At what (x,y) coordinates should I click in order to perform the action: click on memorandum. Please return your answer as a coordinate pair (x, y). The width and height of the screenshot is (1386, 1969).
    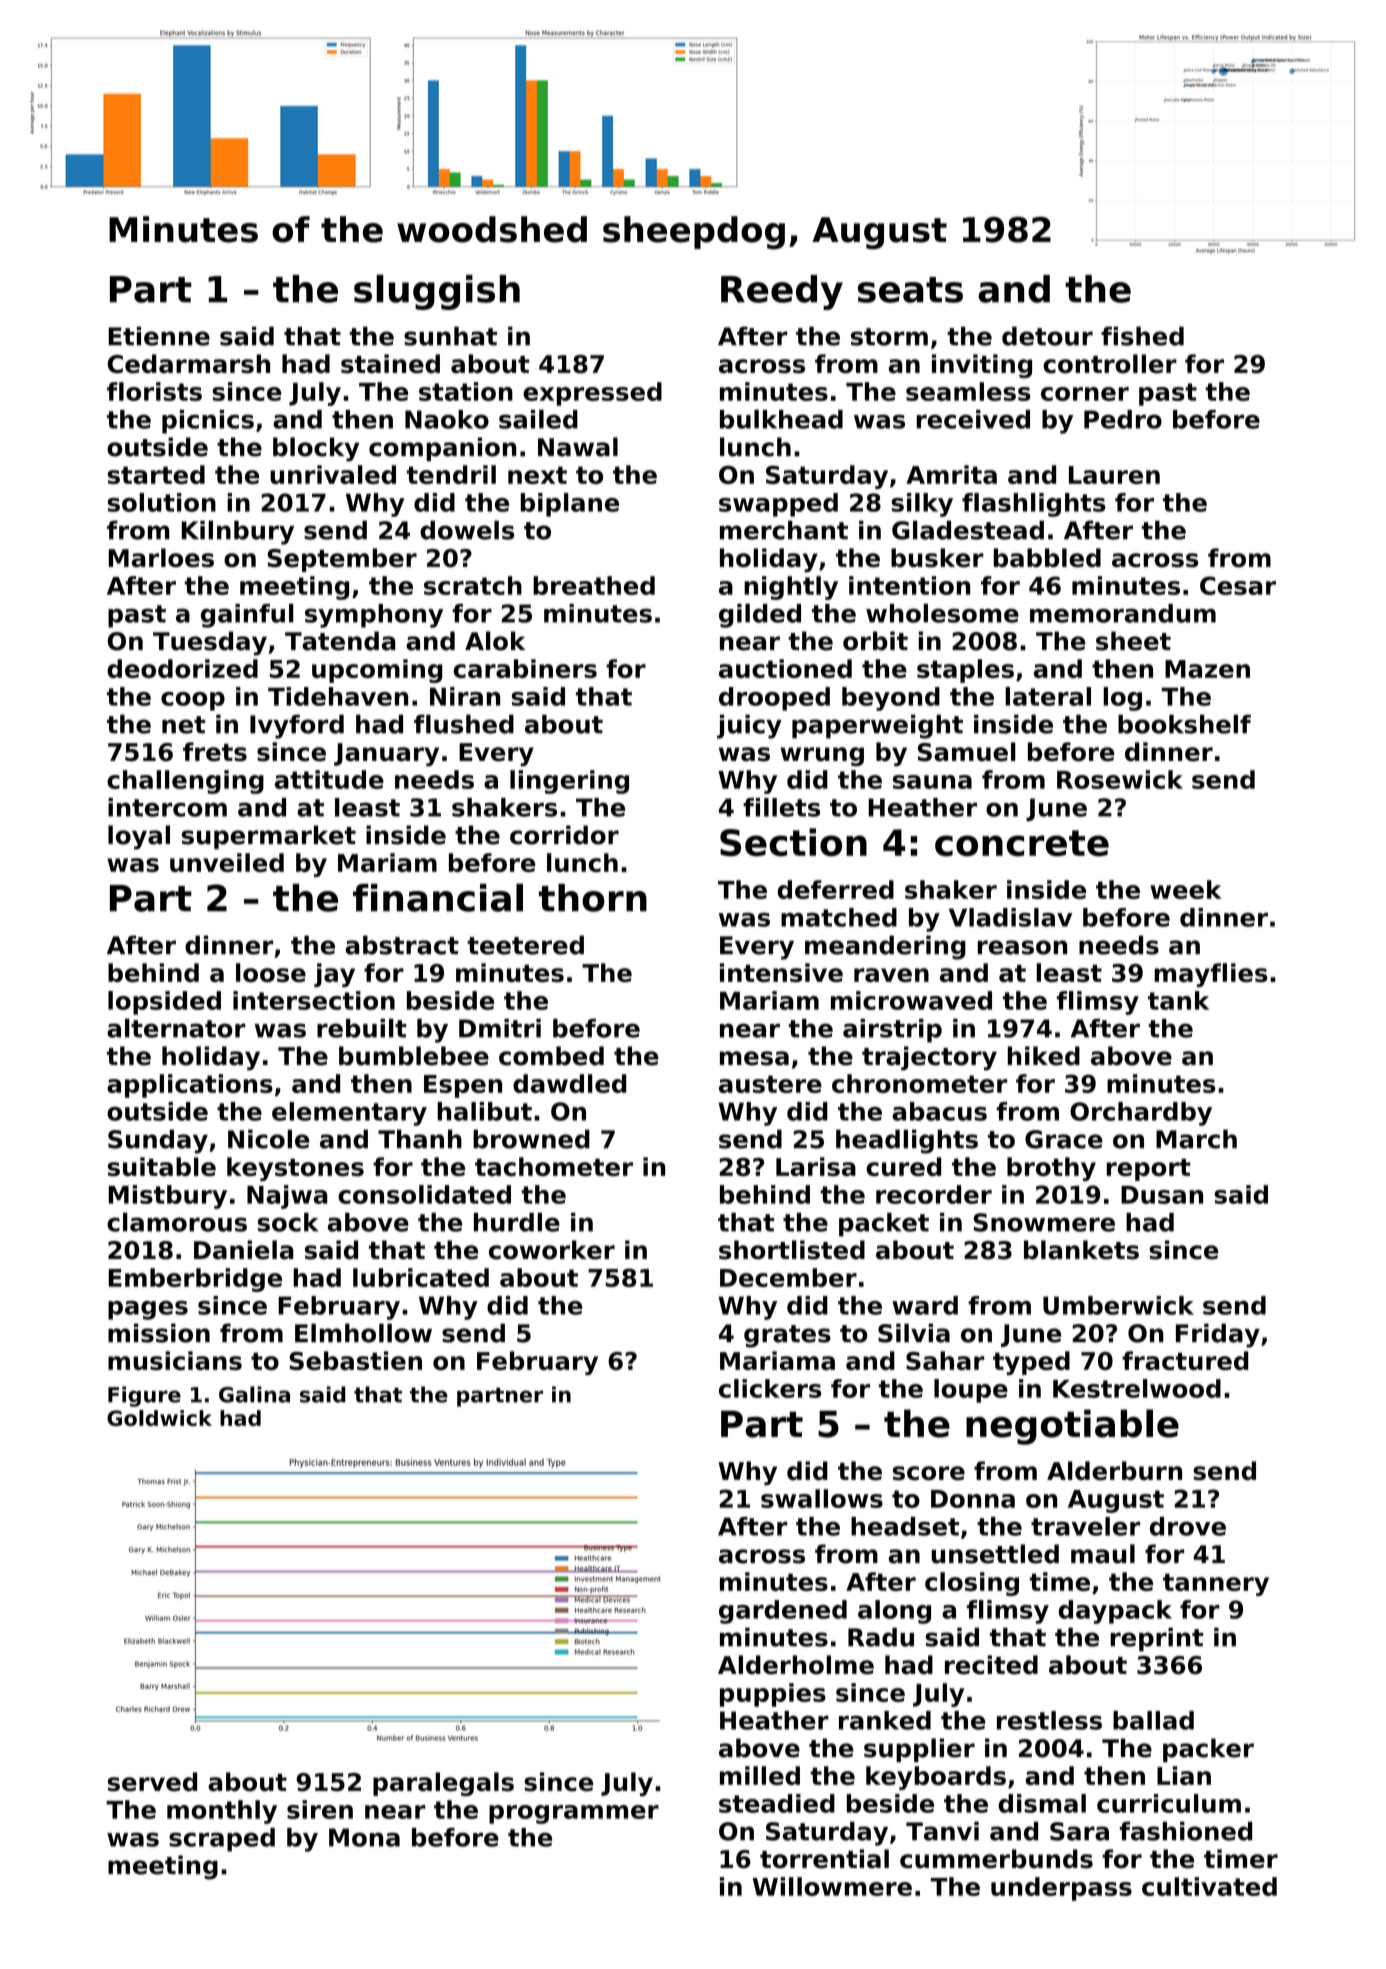
    Looking at the image, I should click on (1123, 613).
